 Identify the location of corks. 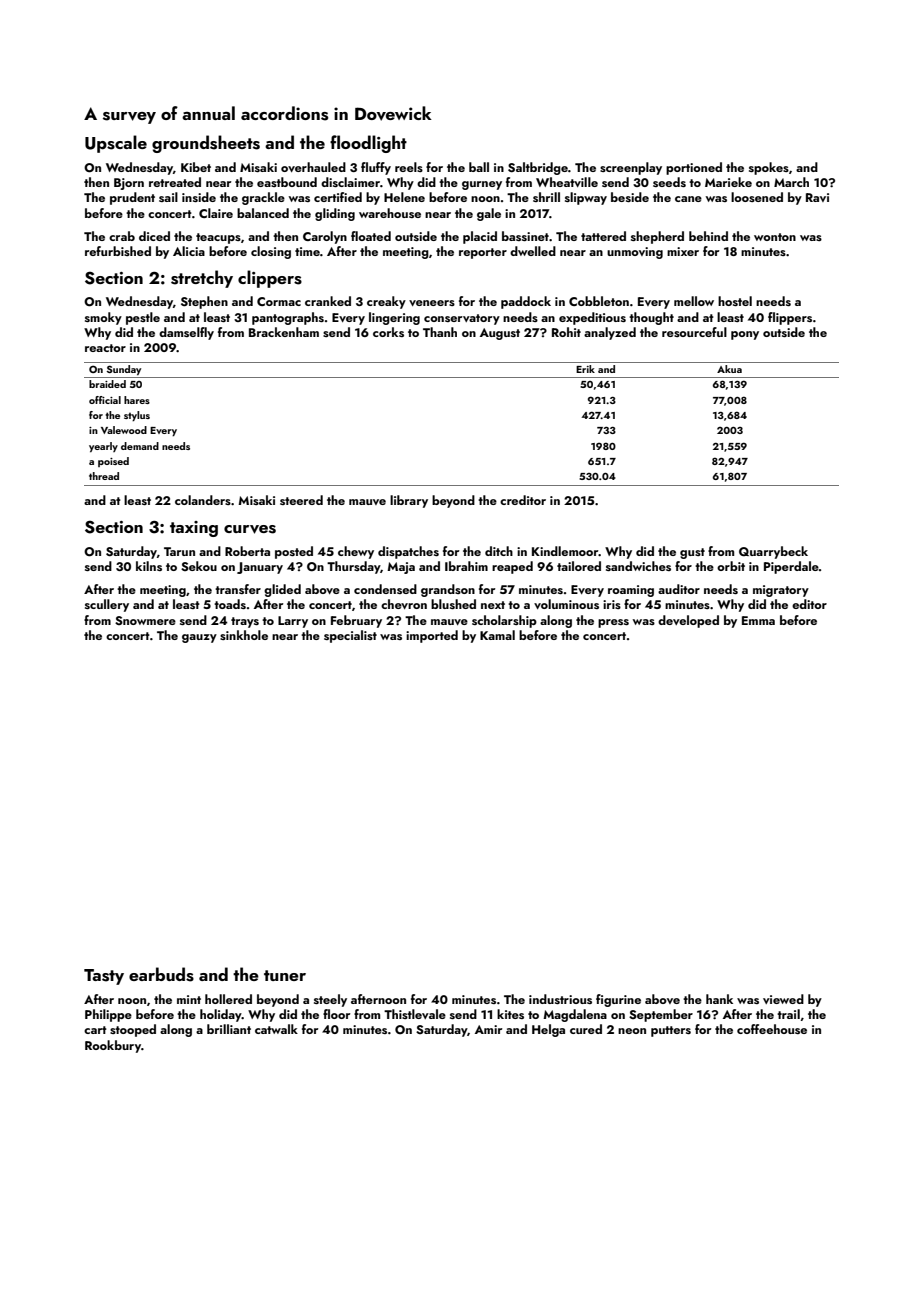
(388, 332).
